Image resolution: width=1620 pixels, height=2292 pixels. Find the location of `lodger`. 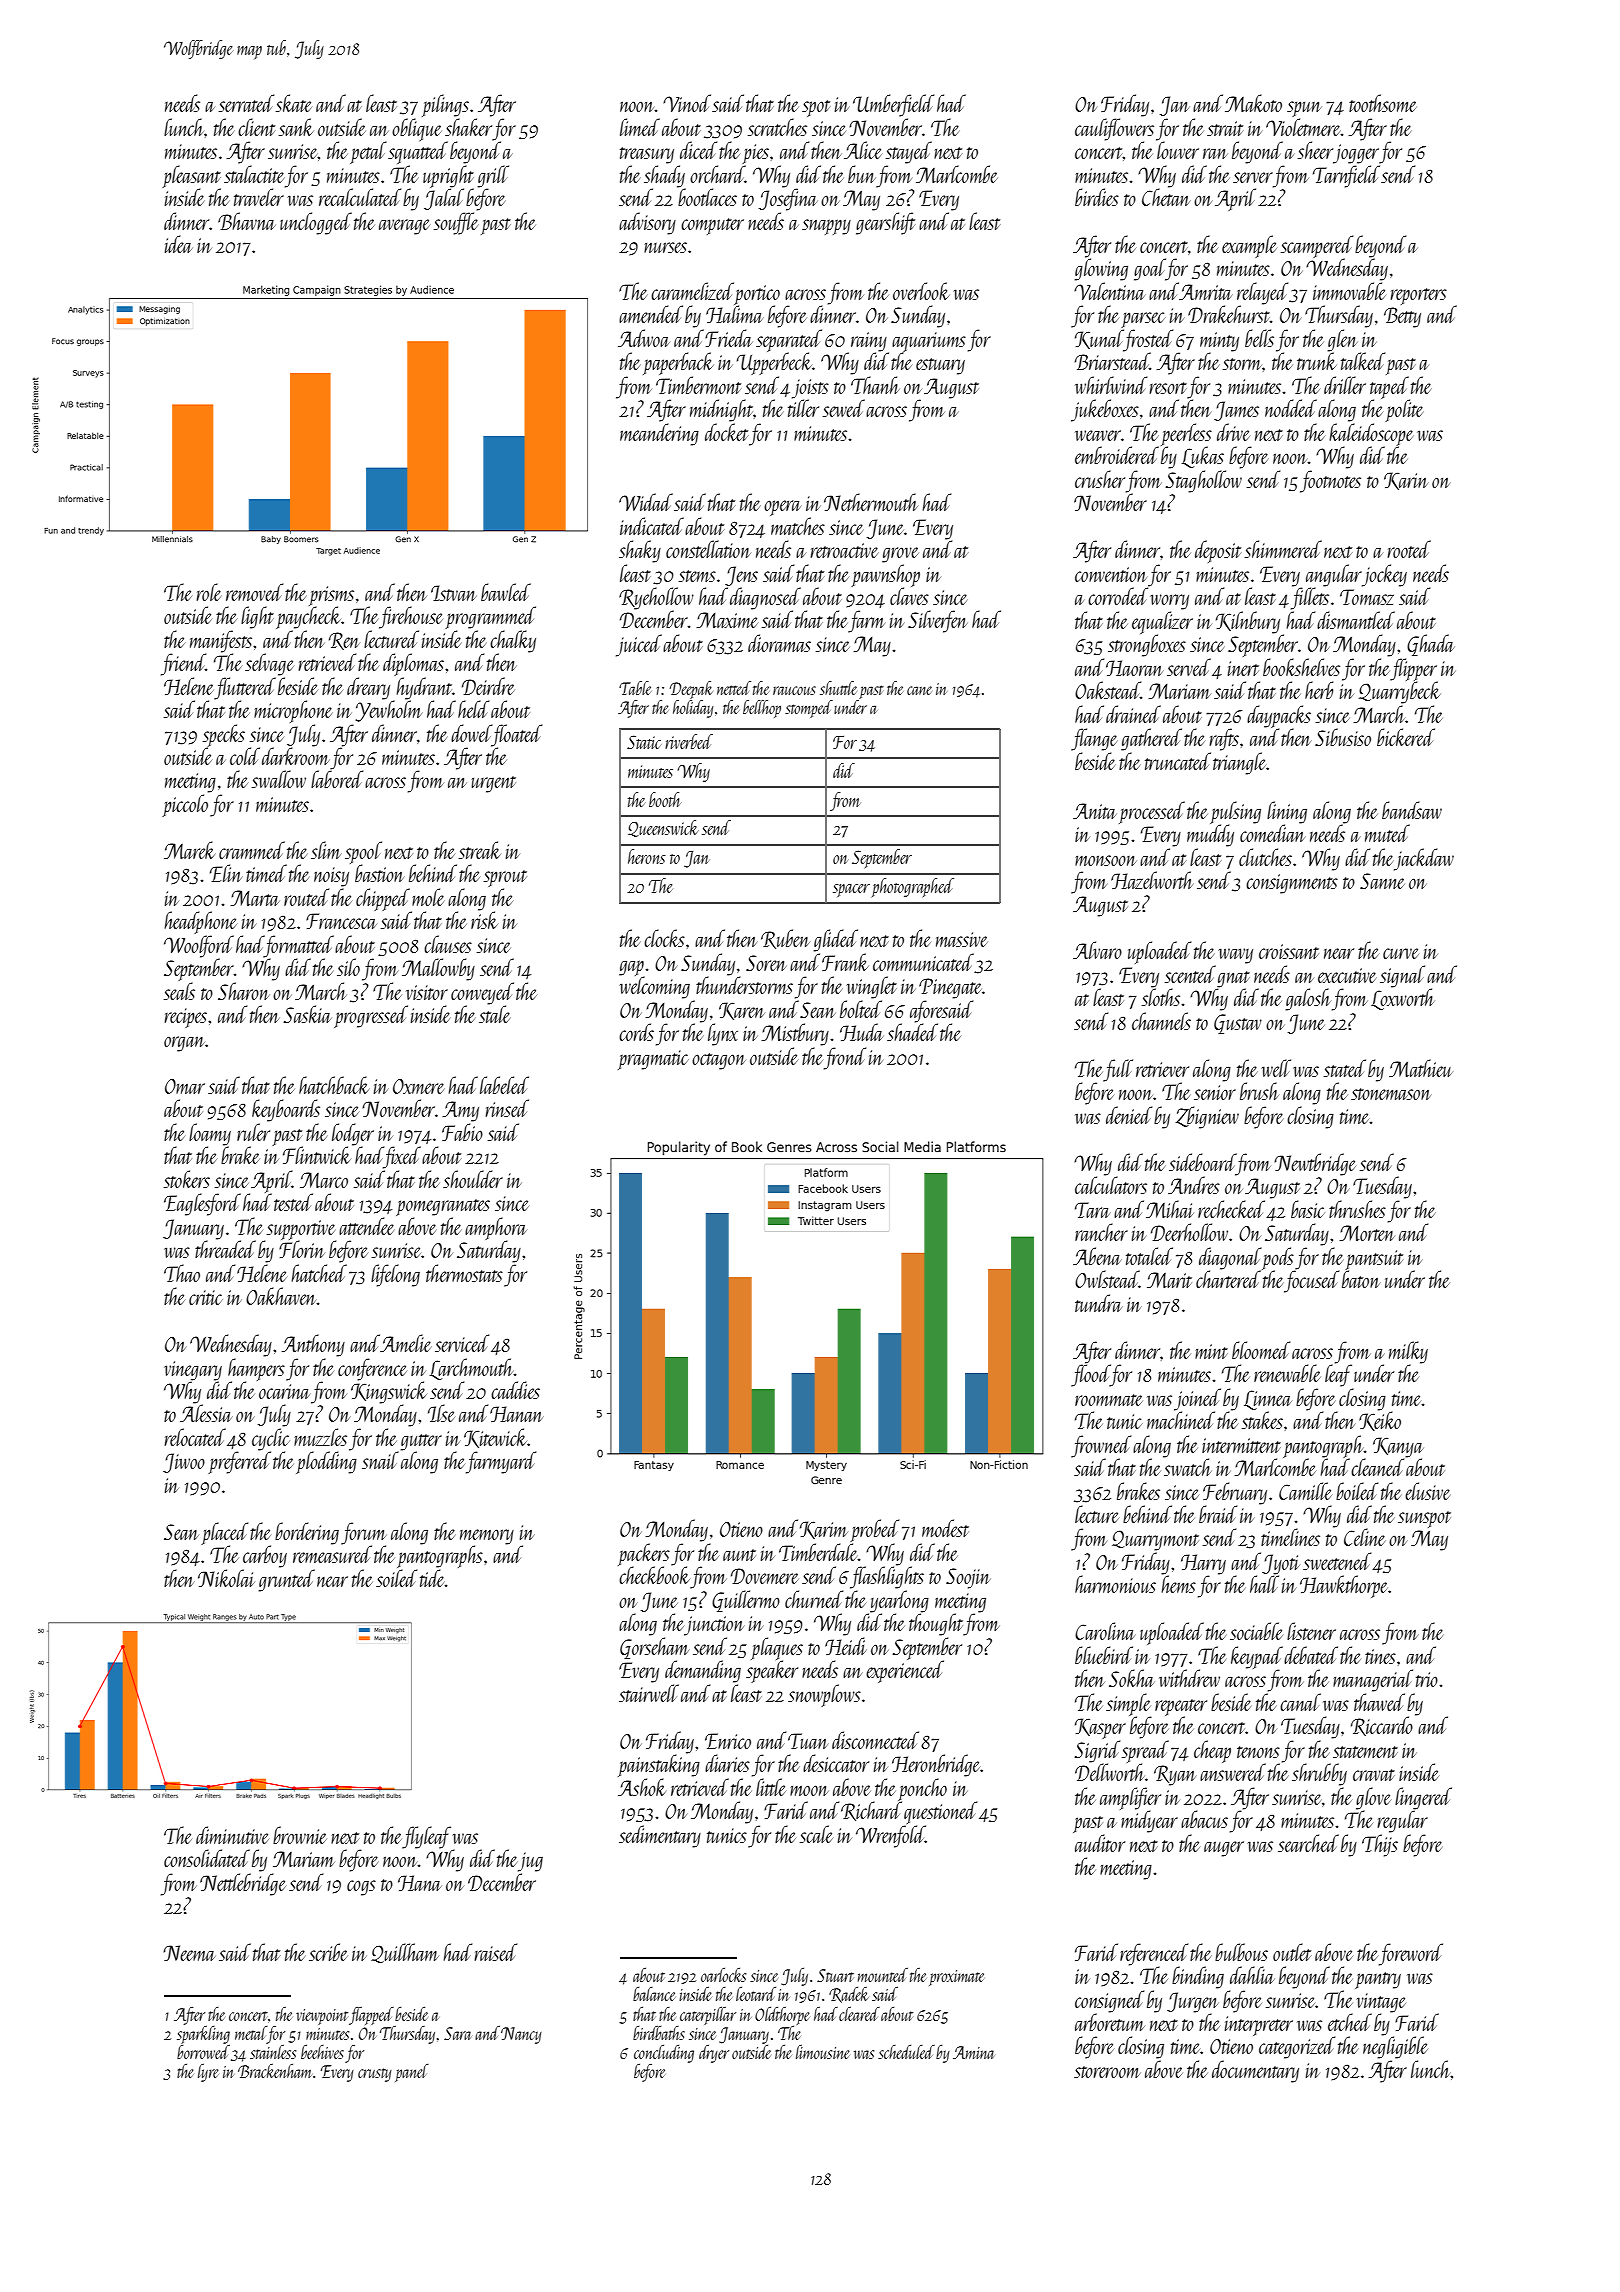

lodger is located at coordinates (353, 1134).
